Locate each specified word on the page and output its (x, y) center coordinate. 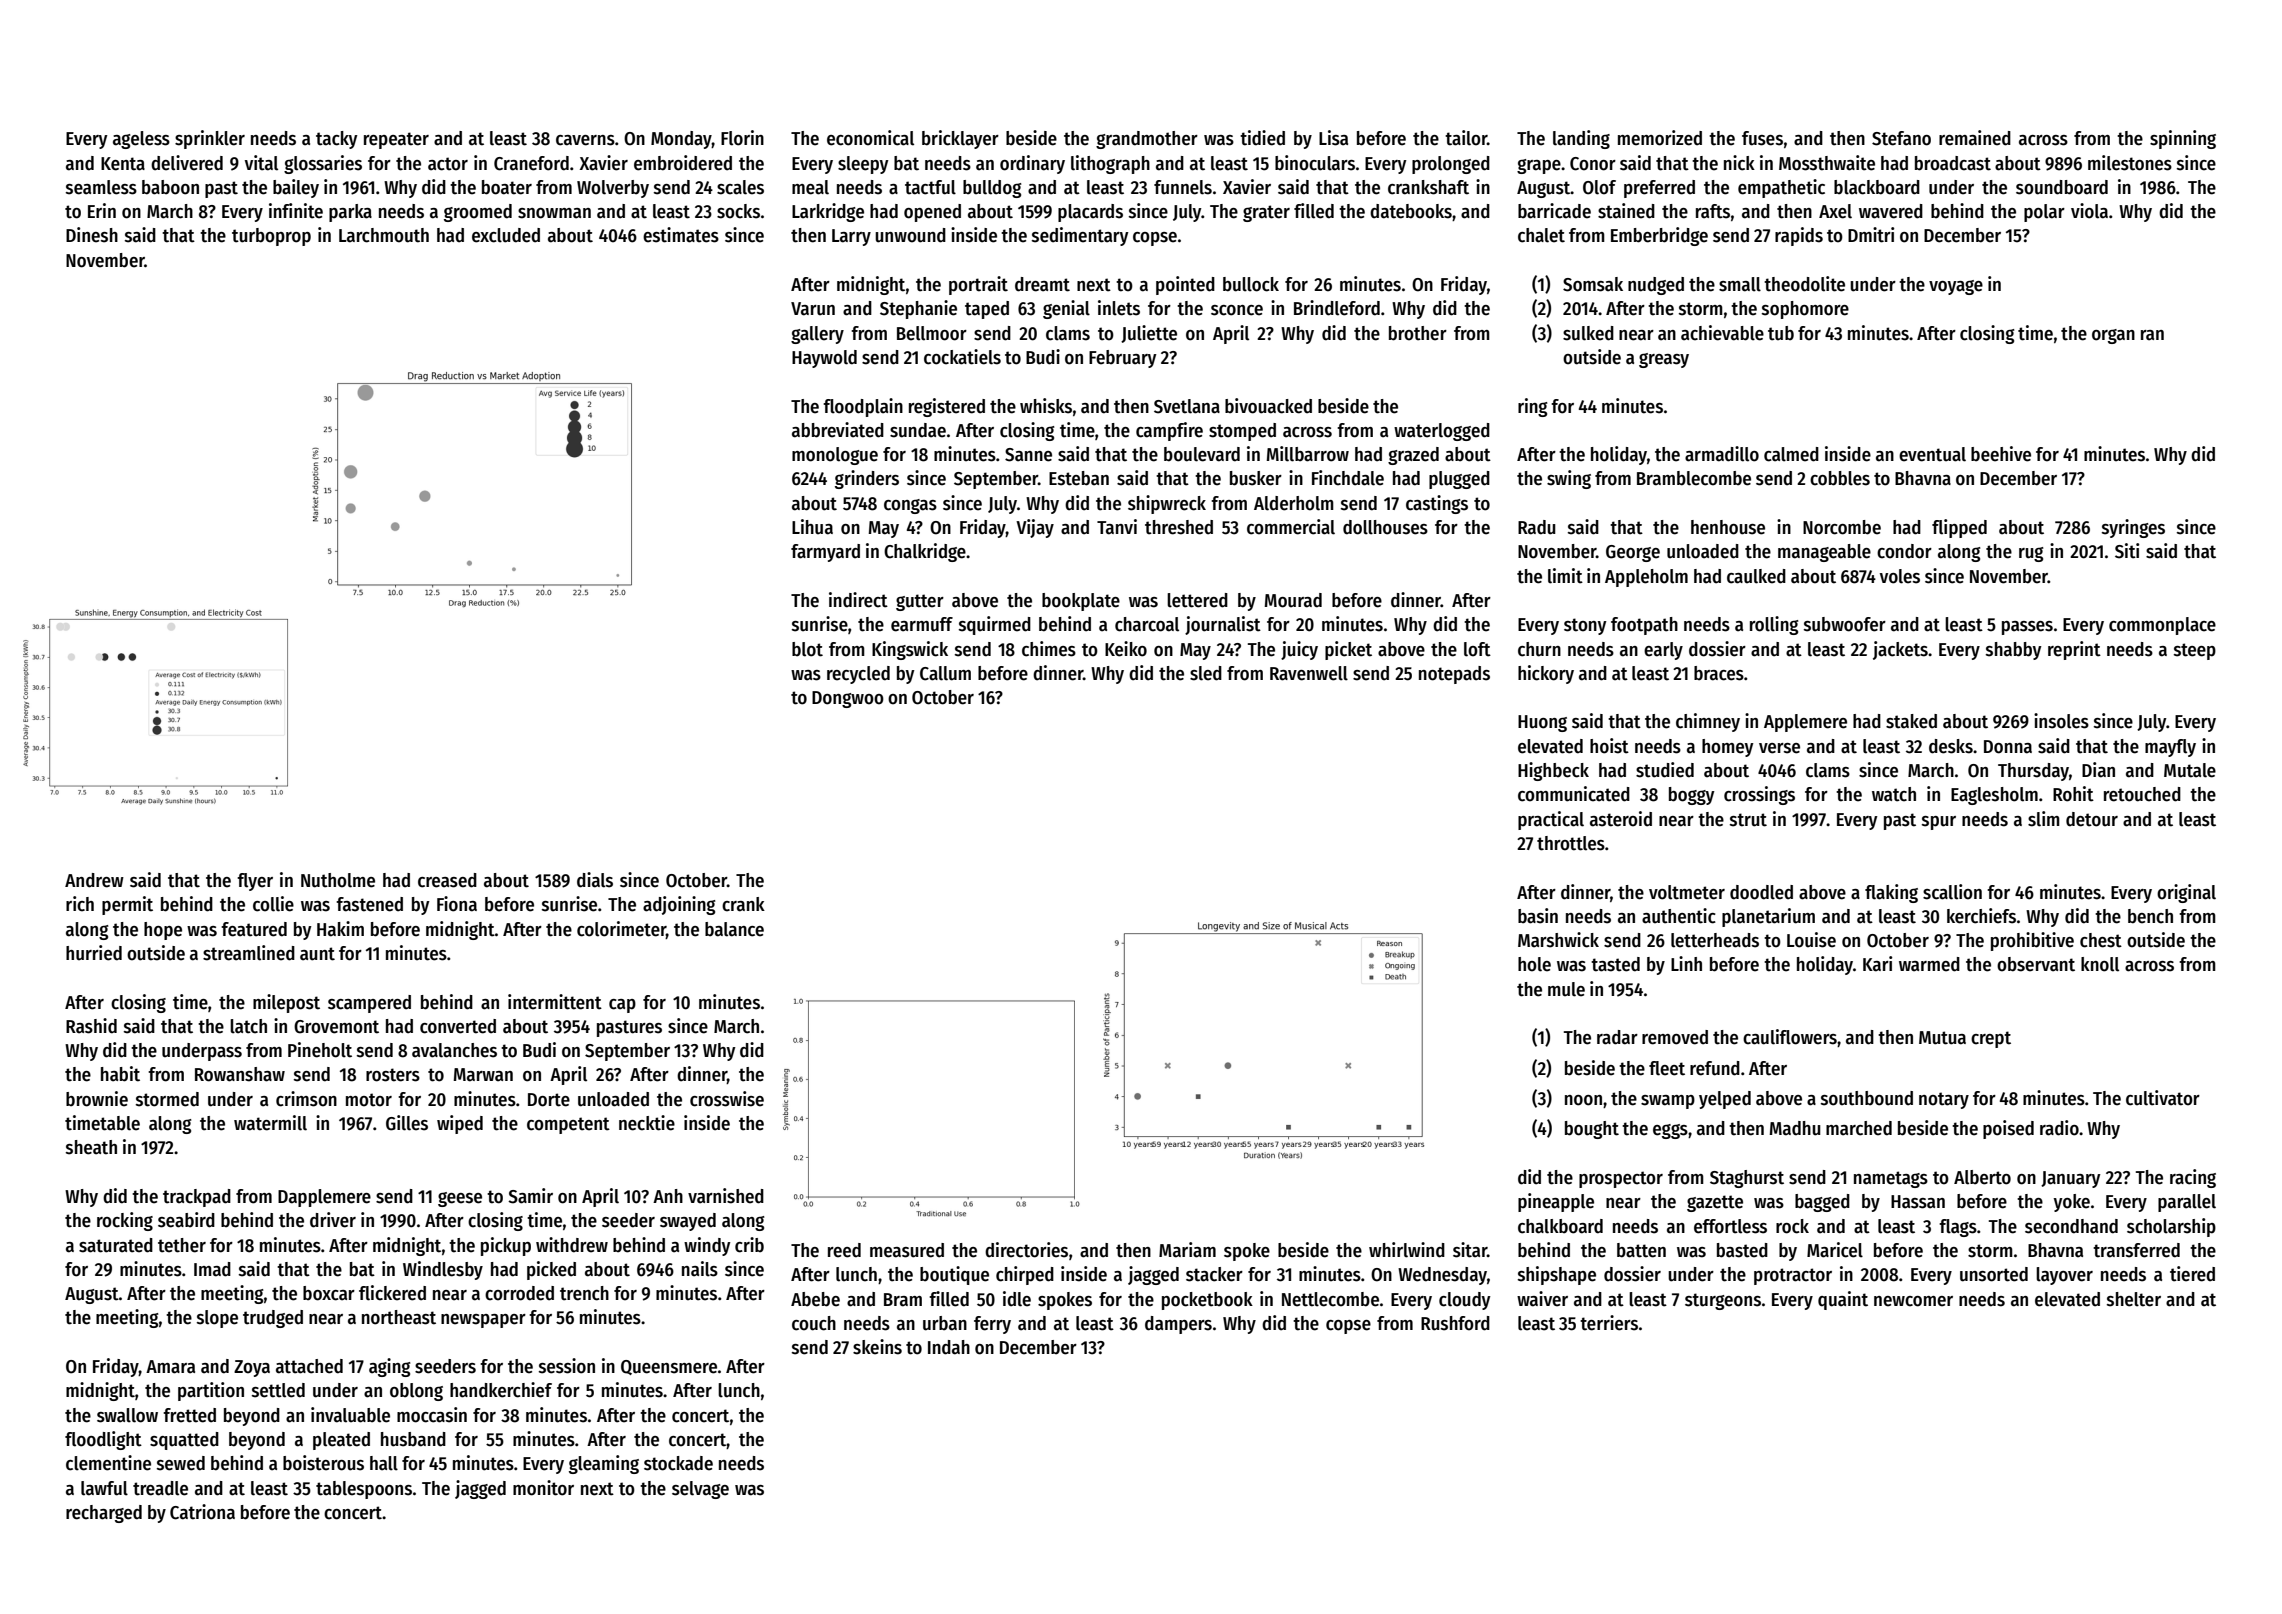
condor (1904, 551)
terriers (1609, 1323)
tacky (337, 140)
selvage (700, 1490)
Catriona (202, 1512)
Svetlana (1187, 406)
